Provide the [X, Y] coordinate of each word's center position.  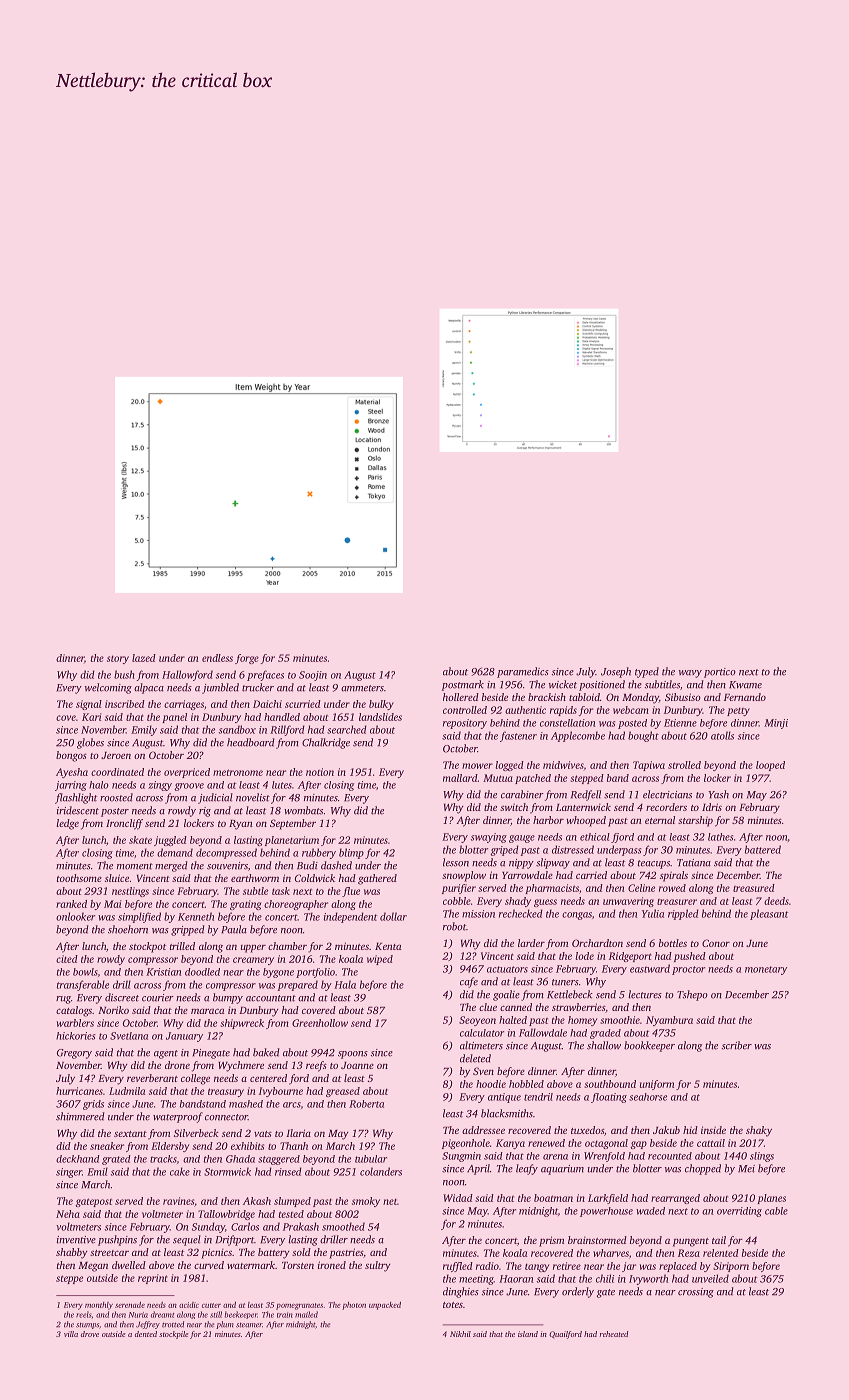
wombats [303, 810]
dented [146, 1334]
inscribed [125, 704]
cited [67, 959]
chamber [287, 946]
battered [763, 849]
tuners [565, 982]
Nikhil [460, 1334]
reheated [614, 1334]
